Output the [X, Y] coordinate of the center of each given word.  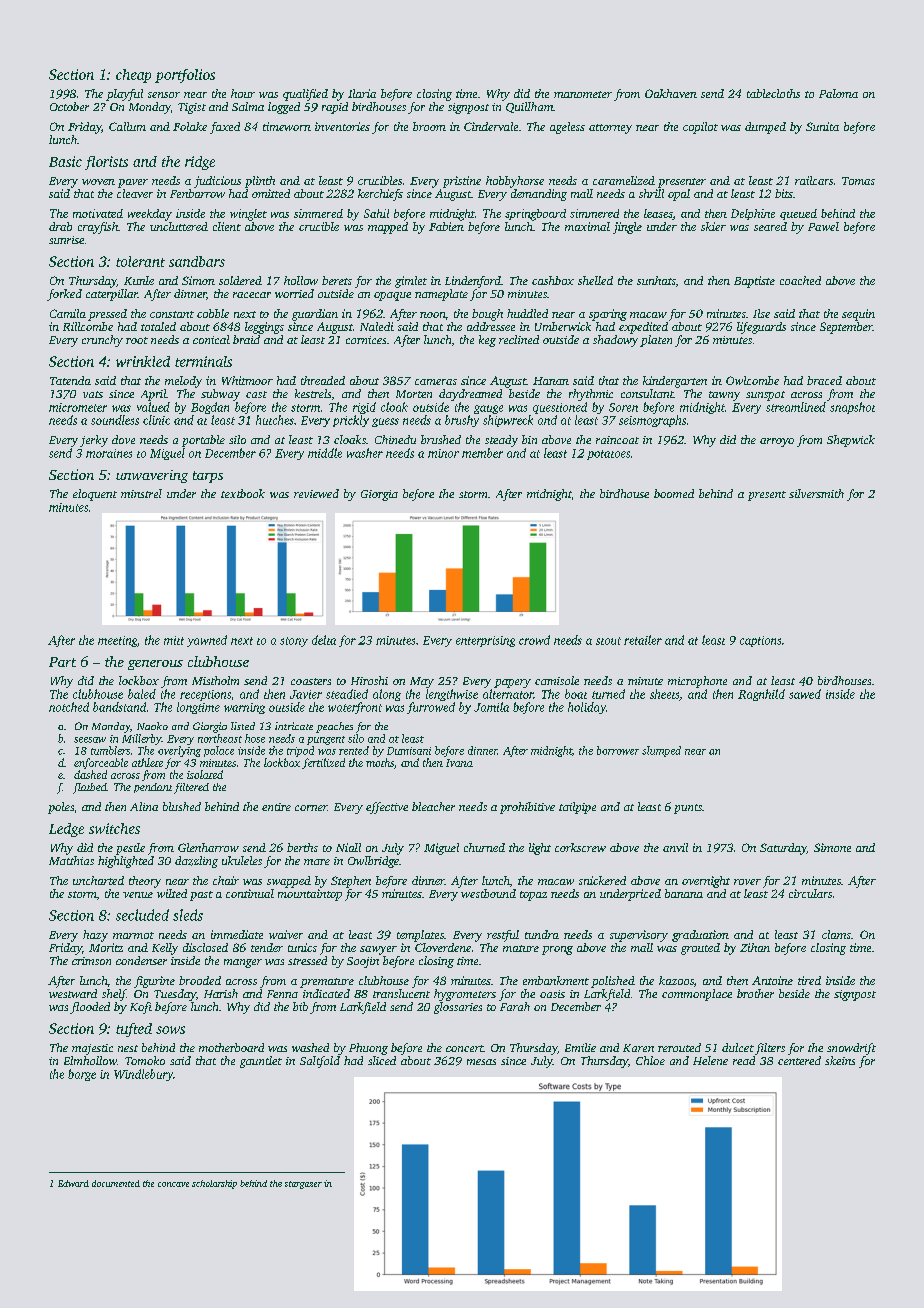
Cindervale [491, 126]
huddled [527, 313]
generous [155, 665]
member [482, 453]
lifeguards [761, 328]
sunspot [765, 396]
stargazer [303, 1185]
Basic [65, 161]
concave [173, 1184]
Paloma [838, 93]
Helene [710, 1060]
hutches [275, 420]
